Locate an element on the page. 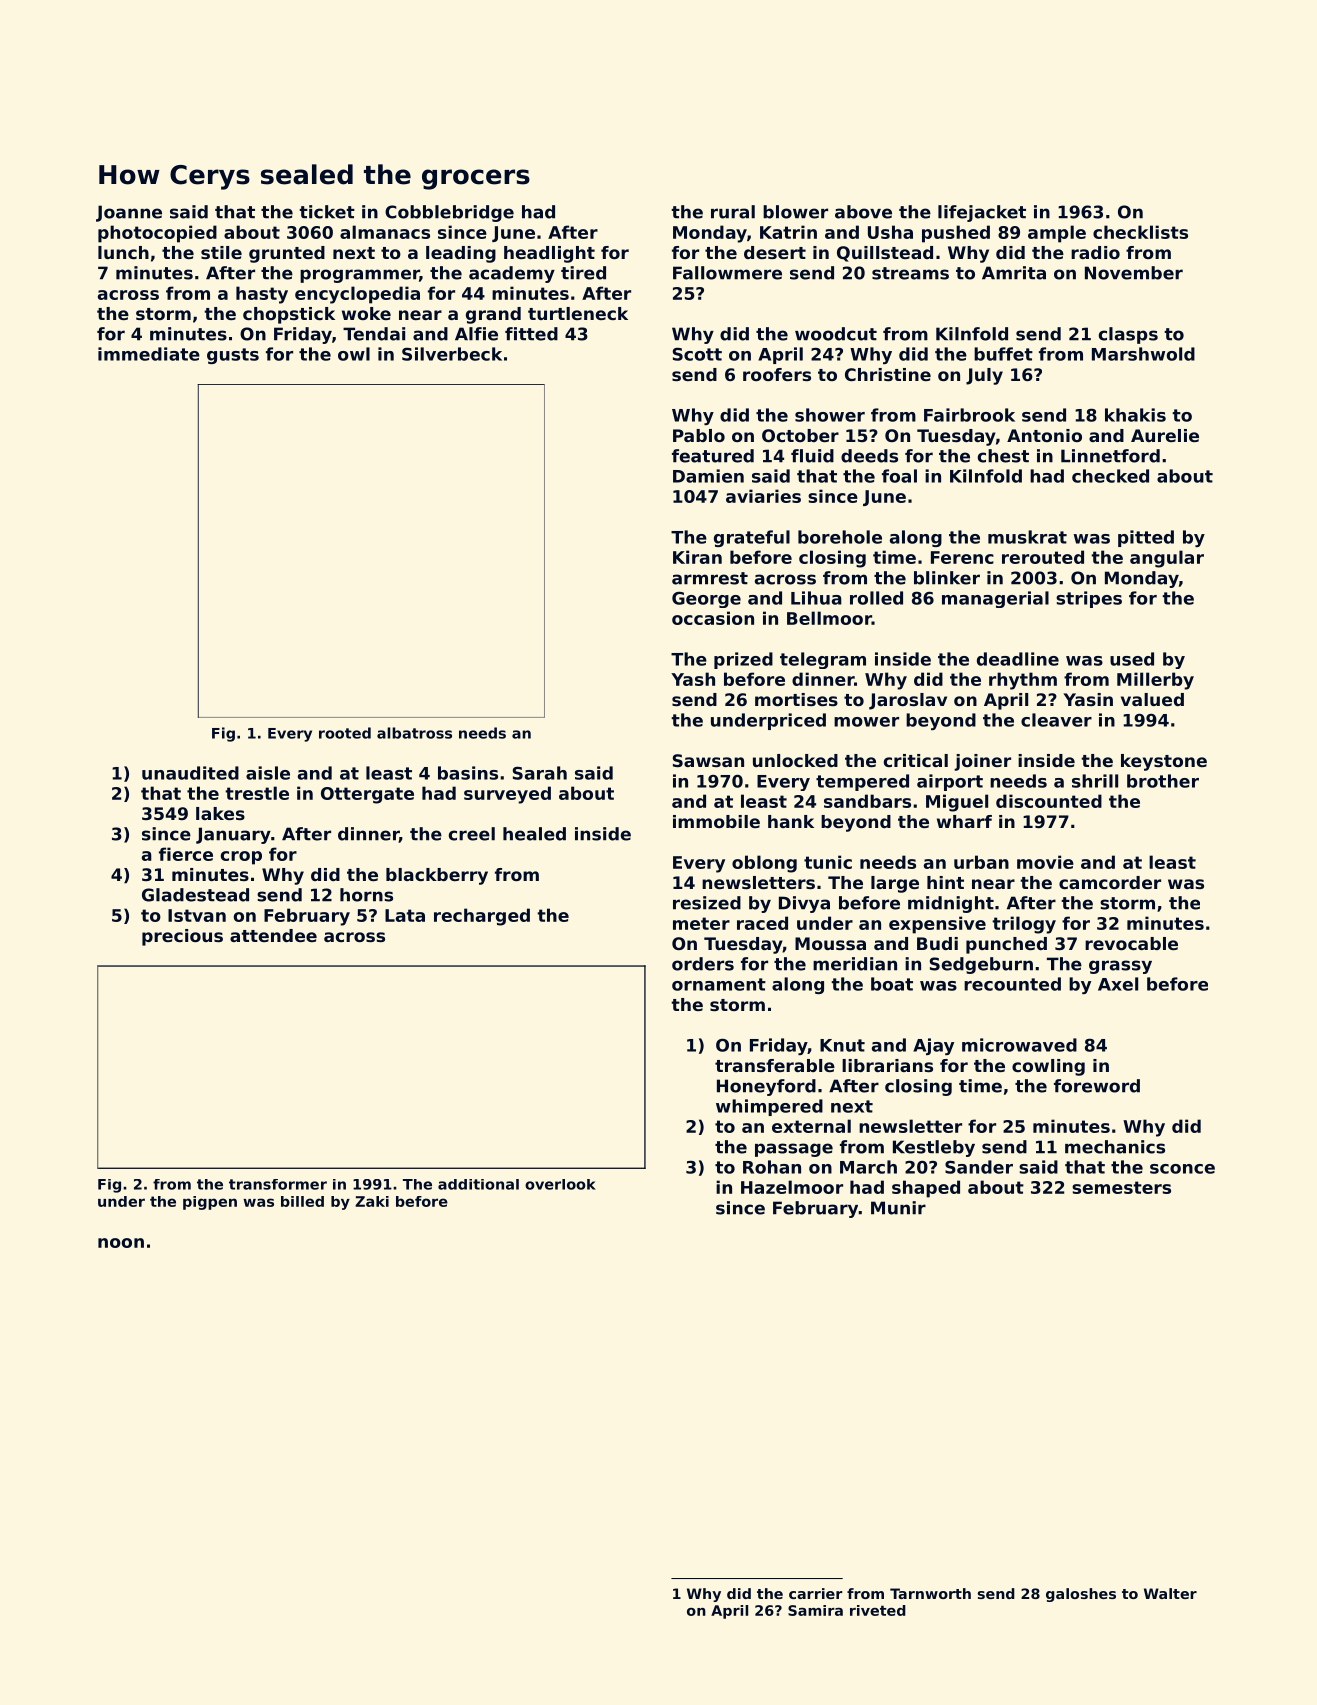 This document has height=1705, width=1317. rural is located at coordinates (733, 212).
